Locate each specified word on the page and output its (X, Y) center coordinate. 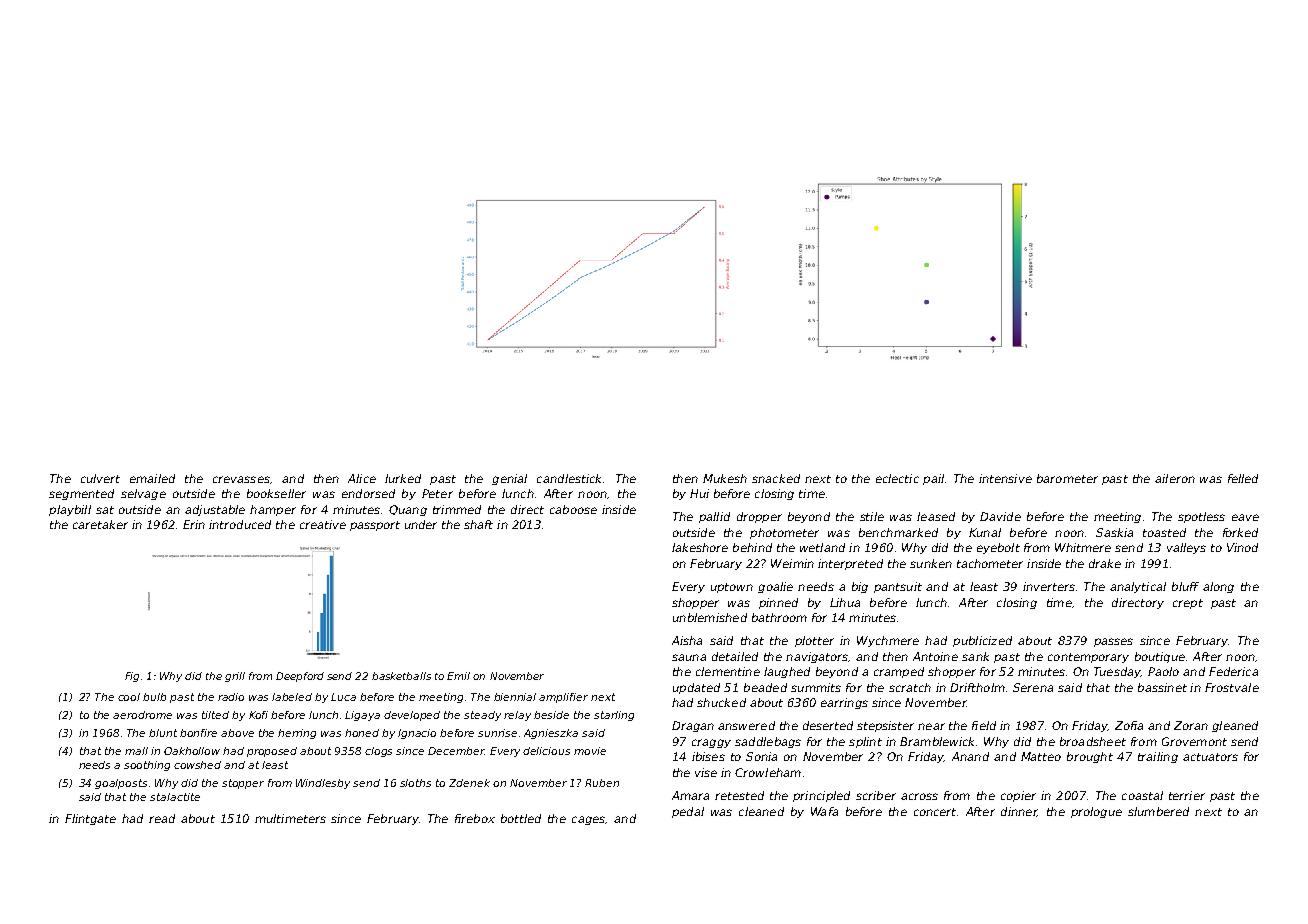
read (162, 818)
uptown (732, 588)
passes (1113, 642)
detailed (735, 656)
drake (1105, 563)
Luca (343, 697)
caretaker (100, 524)
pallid (714, 517)
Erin (194, 524)
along (1218, 587)
